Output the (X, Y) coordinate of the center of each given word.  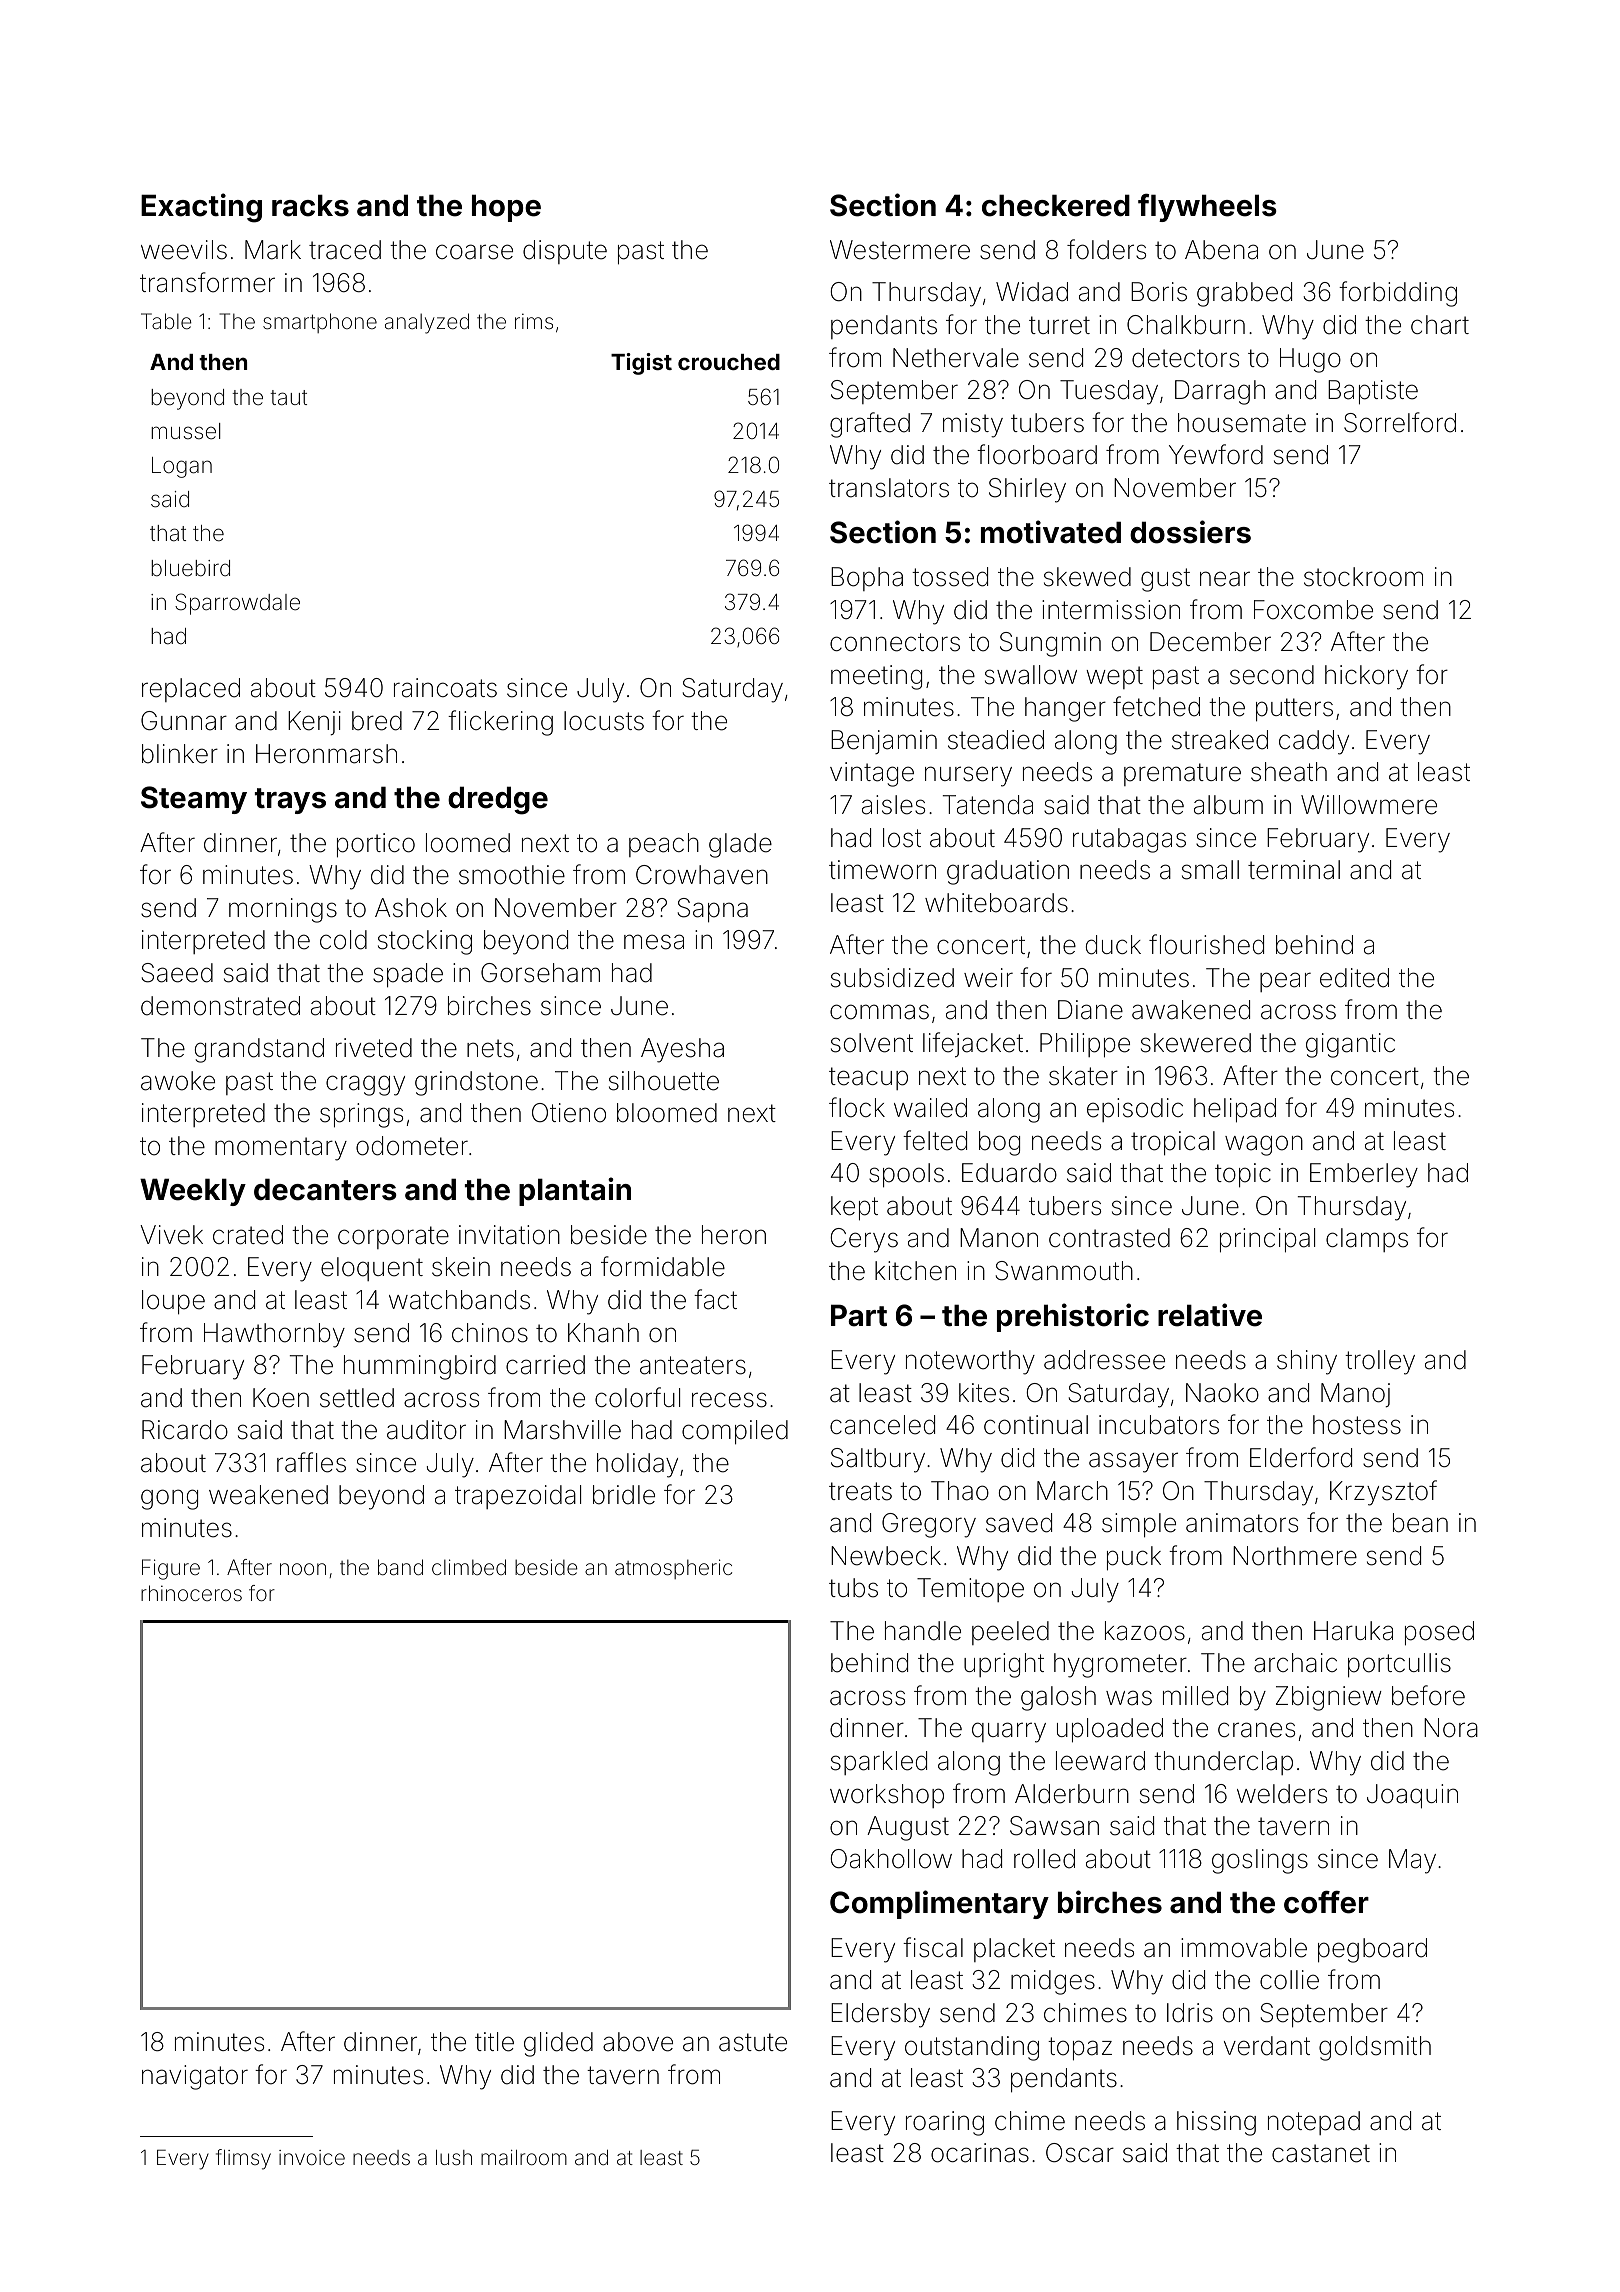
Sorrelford (1400, 422)
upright (1004, 1665)
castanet (1321, 2153)
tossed (950, 577)
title (494, 2042)
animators (1242, 1523)
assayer (1133, 1462)
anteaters (693, 1365)
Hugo (1310, 360)
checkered (1056, 205)
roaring (945, 2123)
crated (248, 1235)
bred (377, 721)
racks (310, 205)
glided (558, 2044)
